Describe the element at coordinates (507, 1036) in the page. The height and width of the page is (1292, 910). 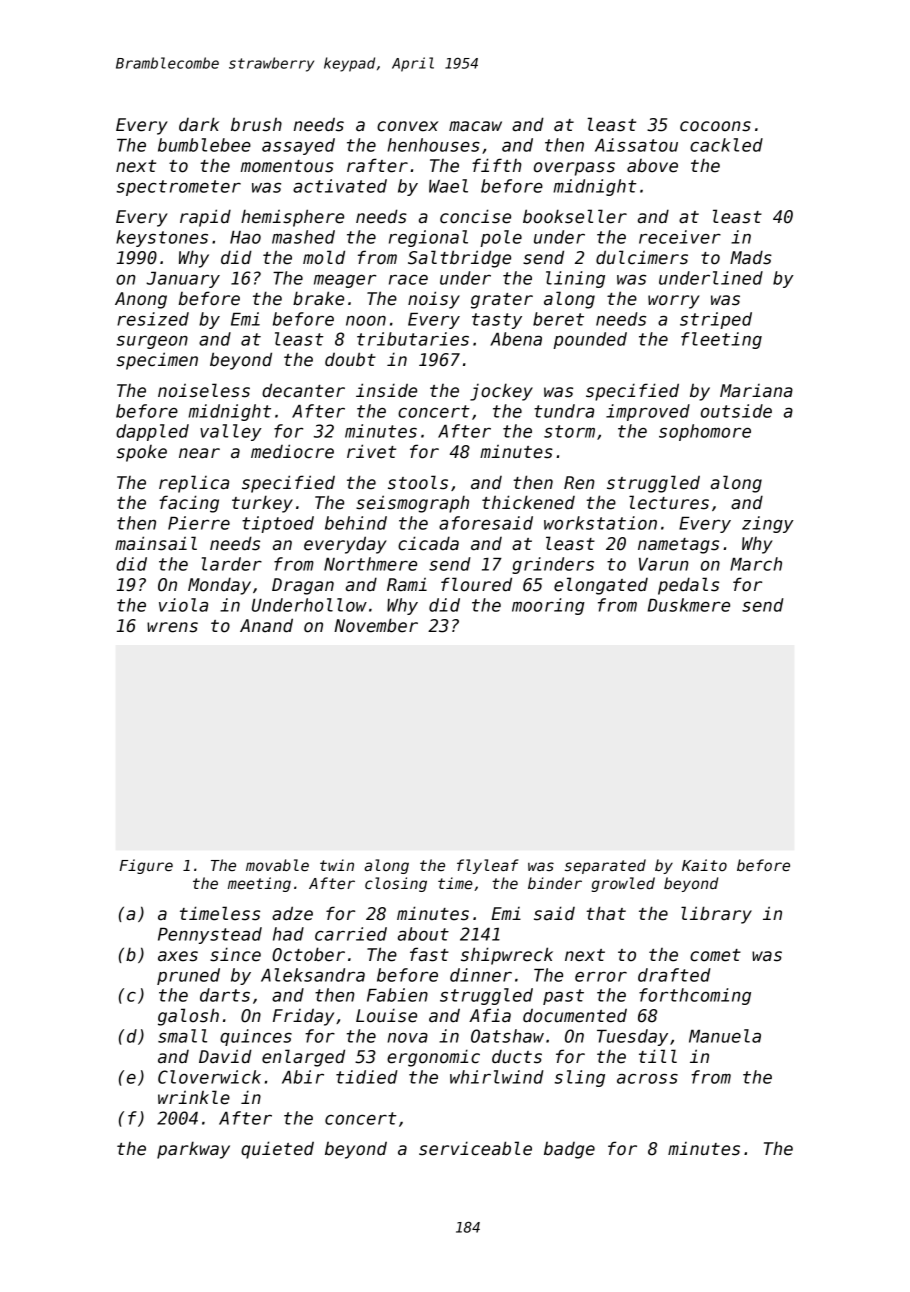
I see `Oatshaw` at that location.
